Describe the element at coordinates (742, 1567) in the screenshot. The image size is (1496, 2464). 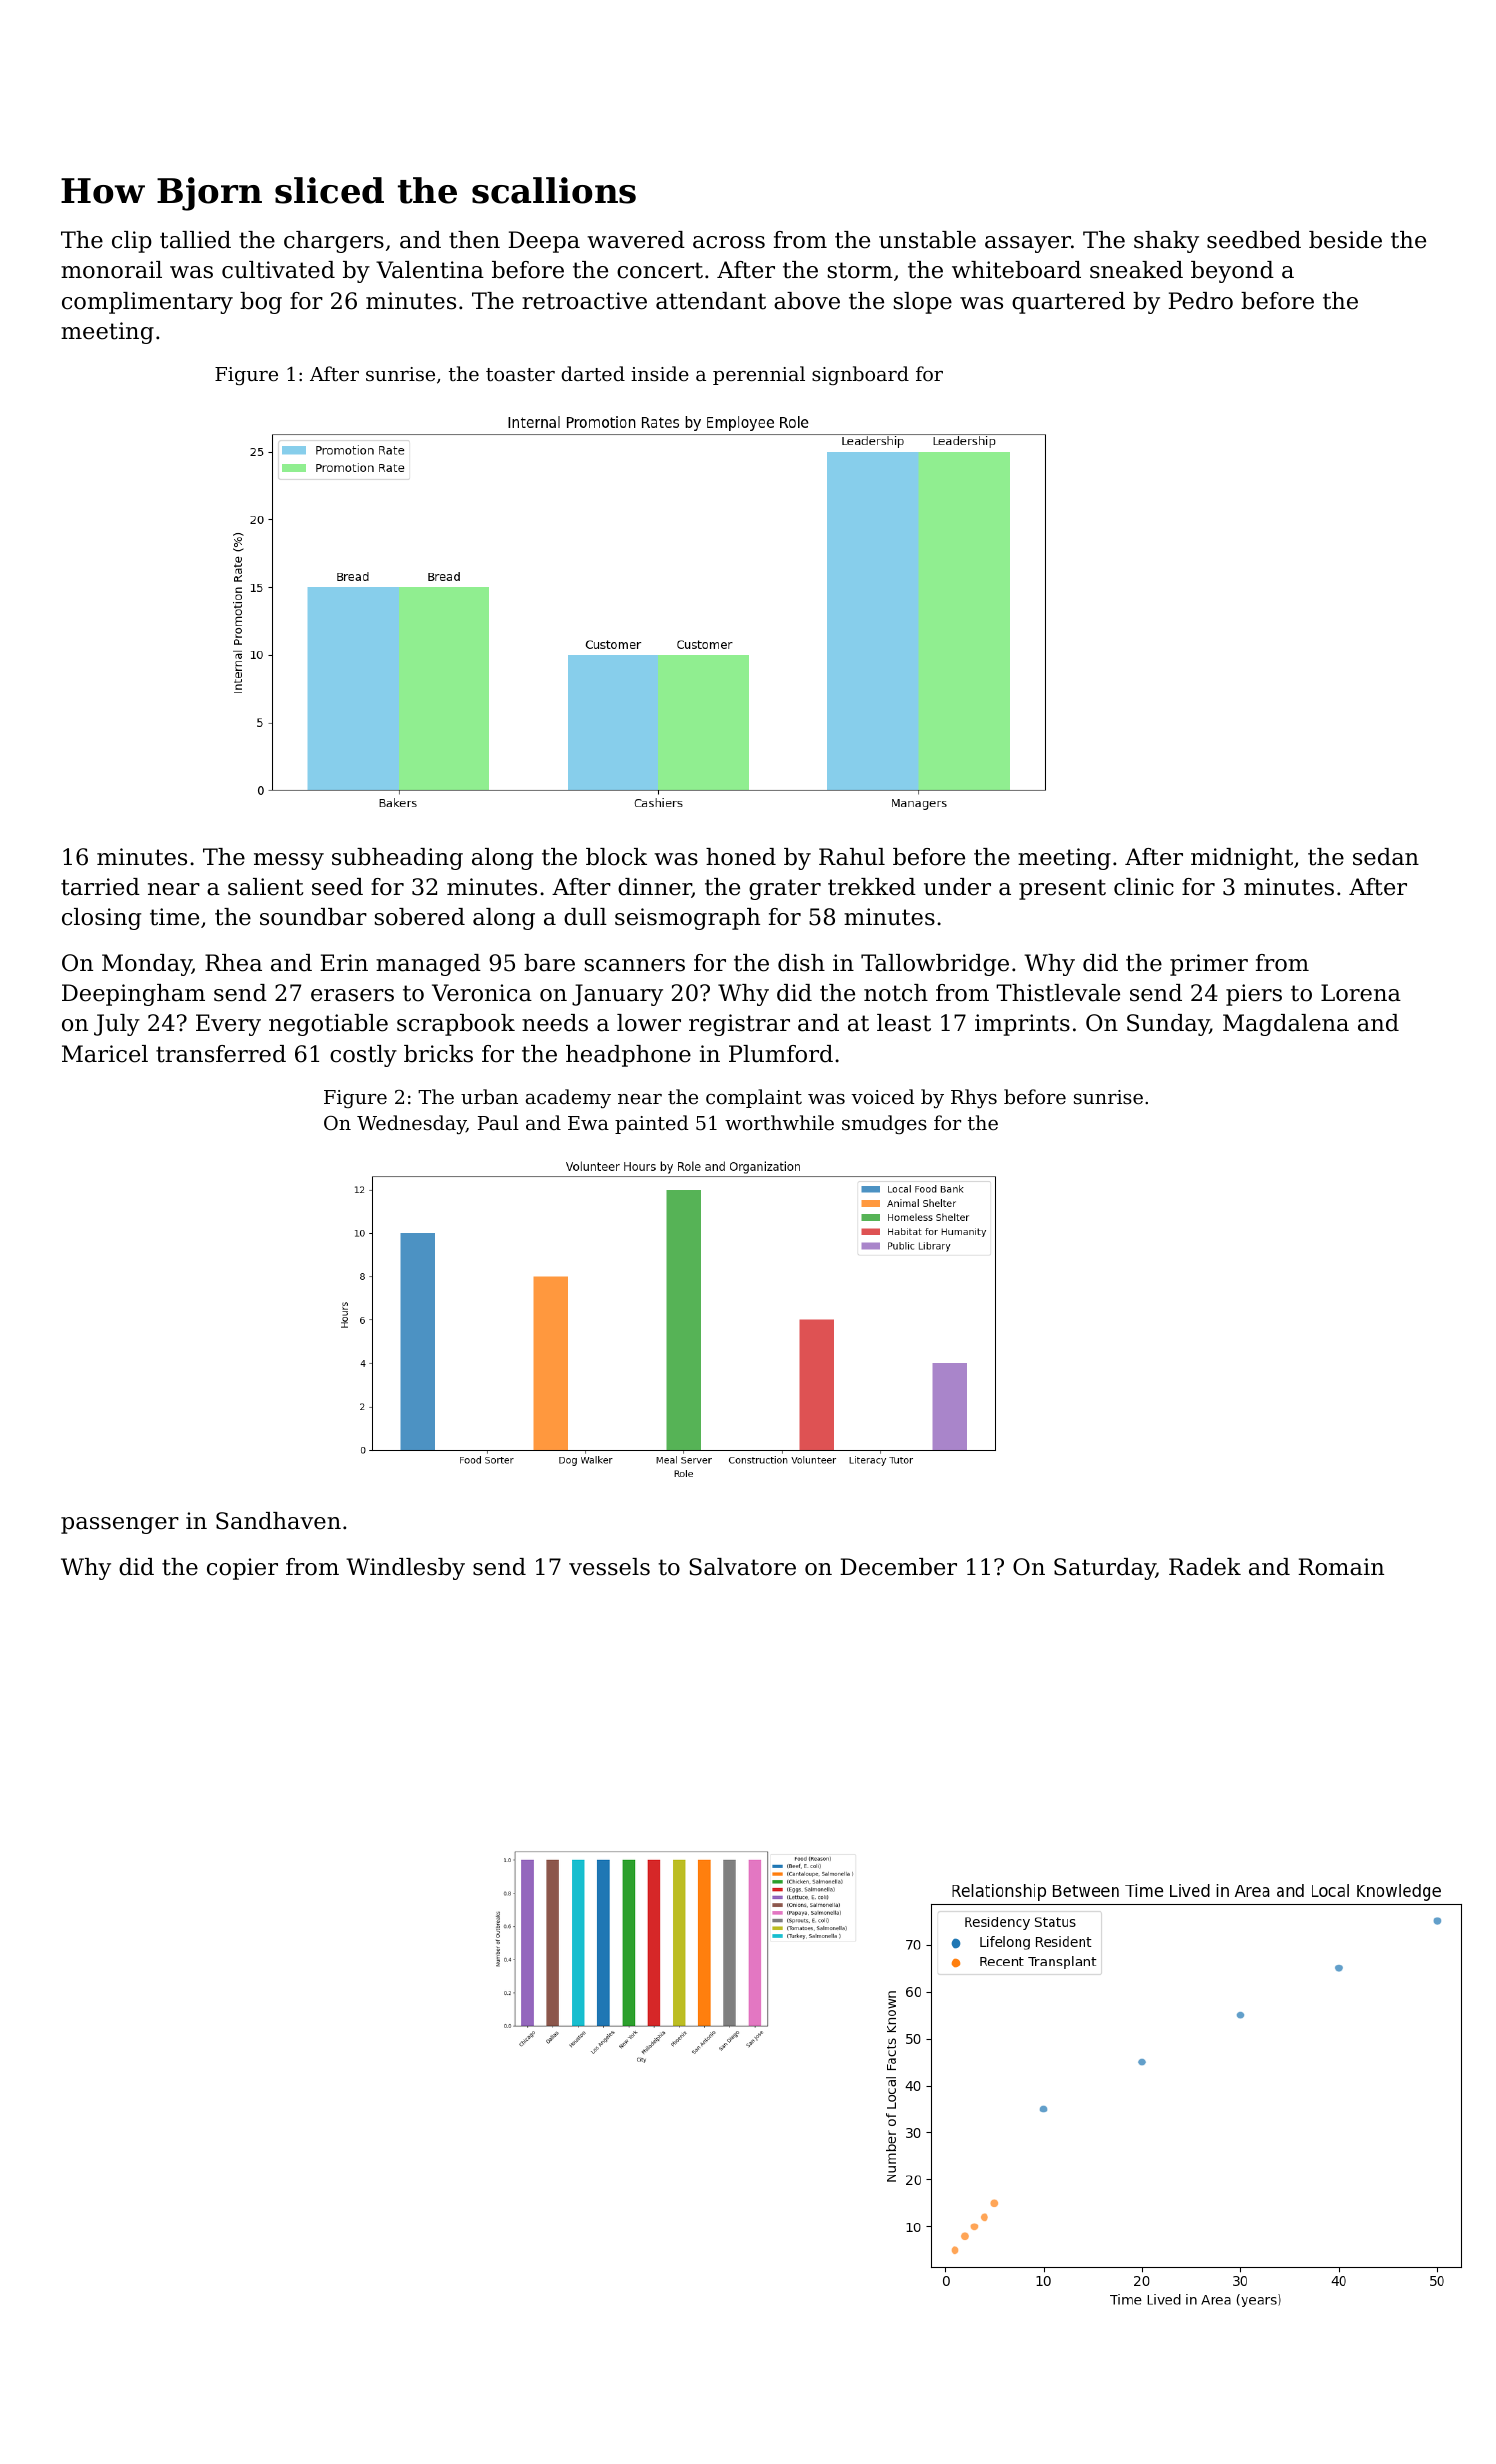
I see `Salvatore` at that location.
